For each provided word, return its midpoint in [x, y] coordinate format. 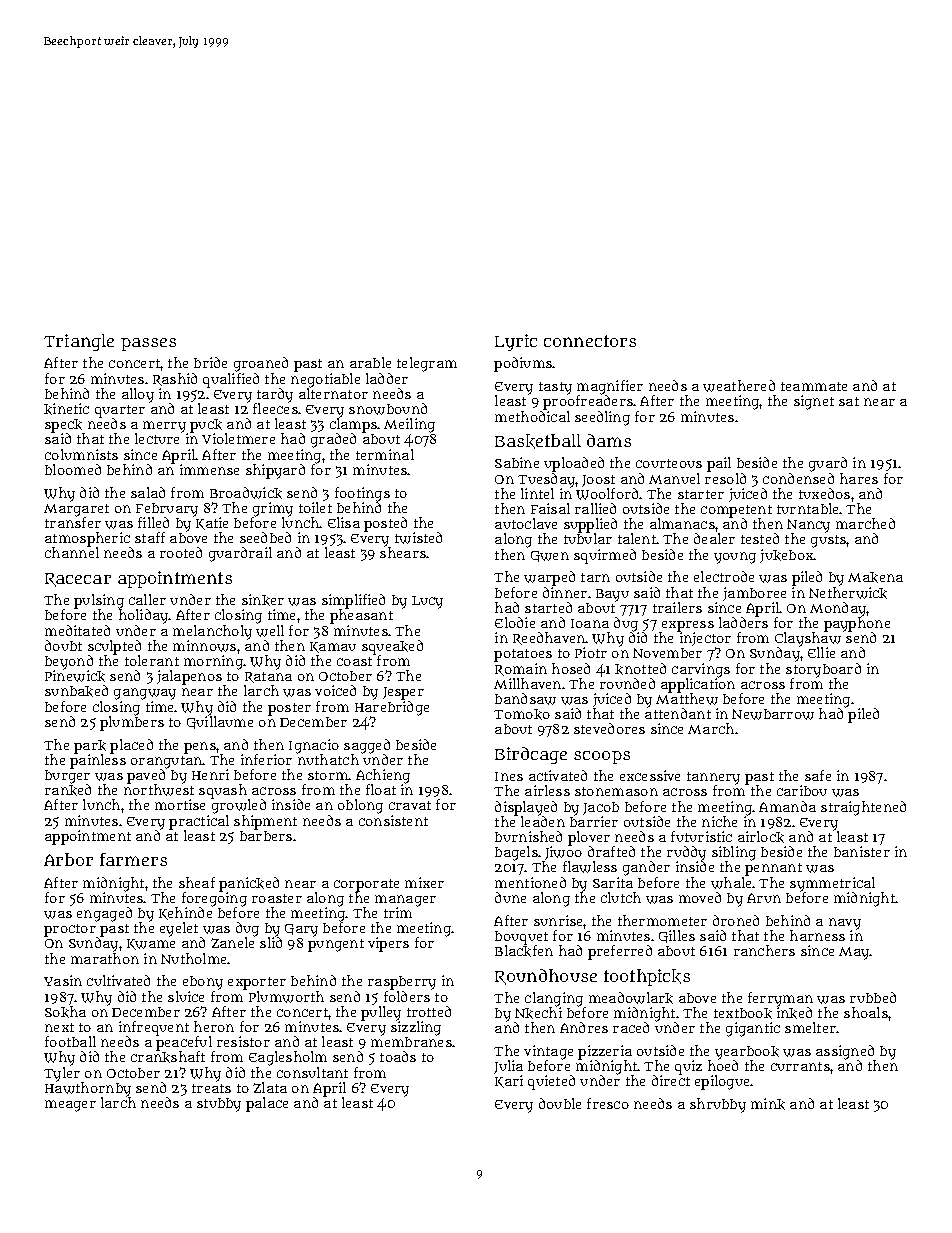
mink [768, 1104]
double [560, 1103]
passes [148, 344]
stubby [219, 1105]
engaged [104, 914]
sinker [263, 600]
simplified [353, 601]
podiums [523, 364]
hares [859, 478]
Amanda [787, 806]
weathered [739, 386]
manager [405, 901]
